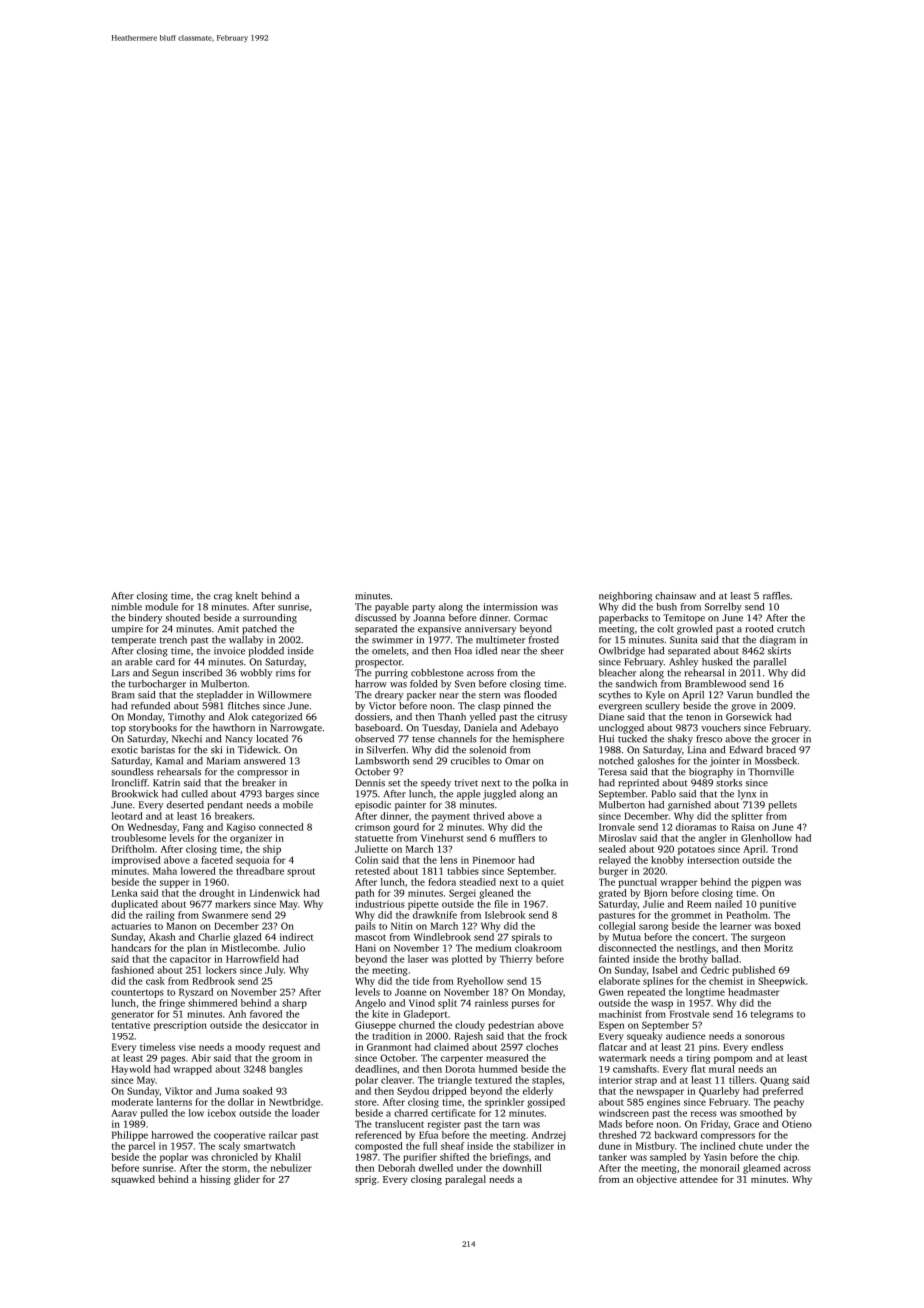  Describe the element at coordinates (449, 1092) in the screenshot. I see `dripped` at that location.
